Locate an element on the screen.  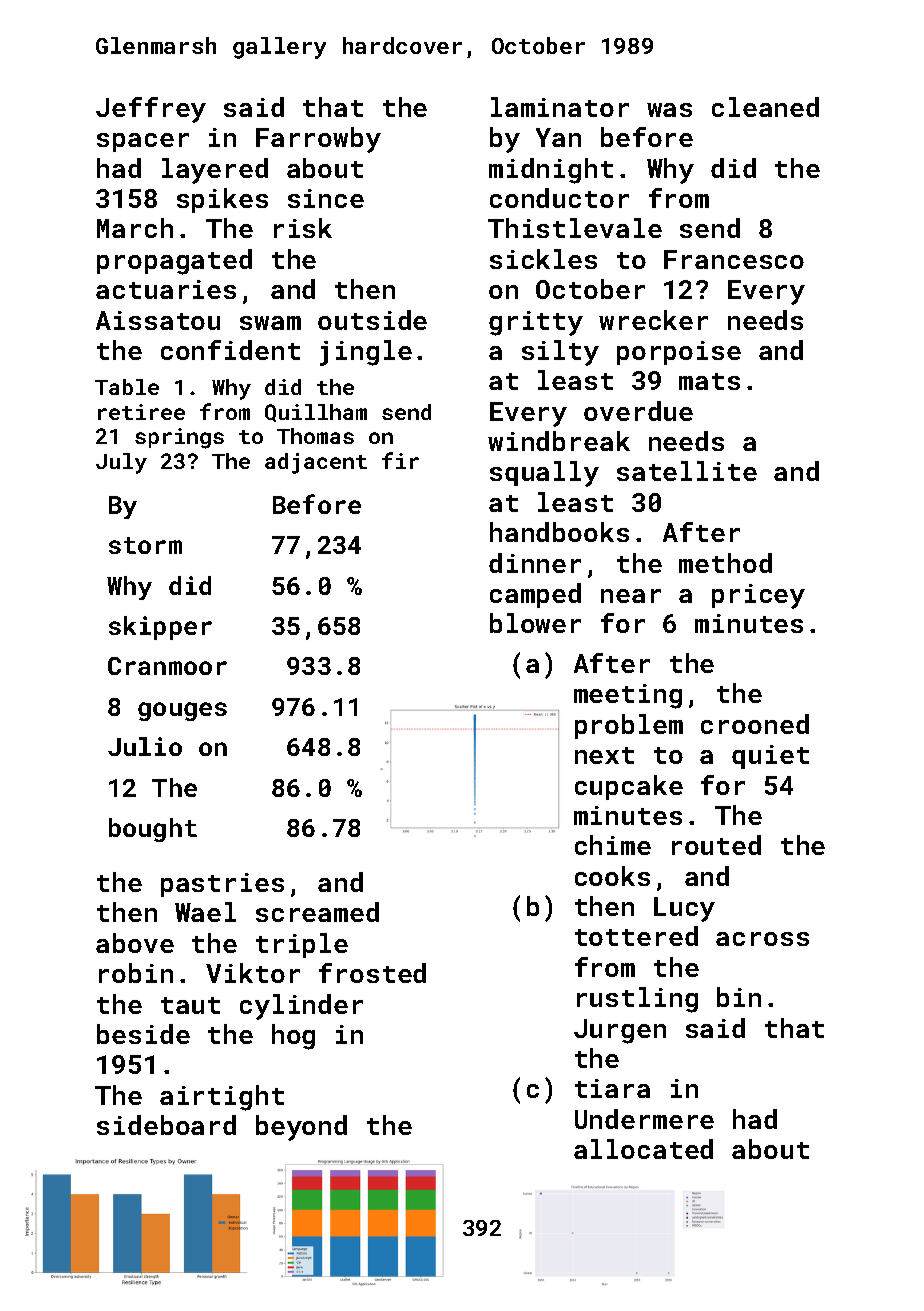
meeting is located at coordinates (628, 696).
